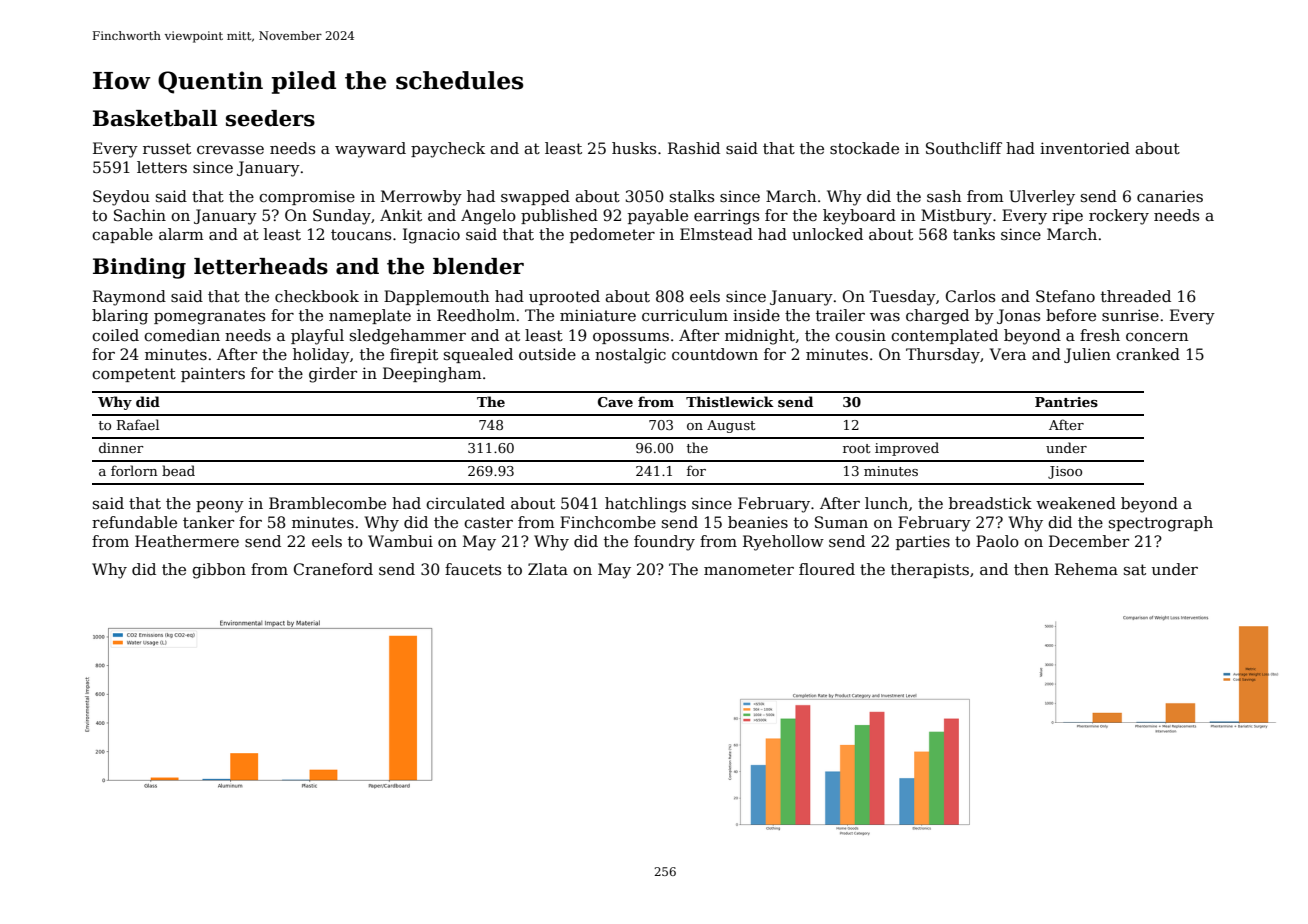  Describe the element at coordinates (178, 470) in the page. I see `bead` at that location.
